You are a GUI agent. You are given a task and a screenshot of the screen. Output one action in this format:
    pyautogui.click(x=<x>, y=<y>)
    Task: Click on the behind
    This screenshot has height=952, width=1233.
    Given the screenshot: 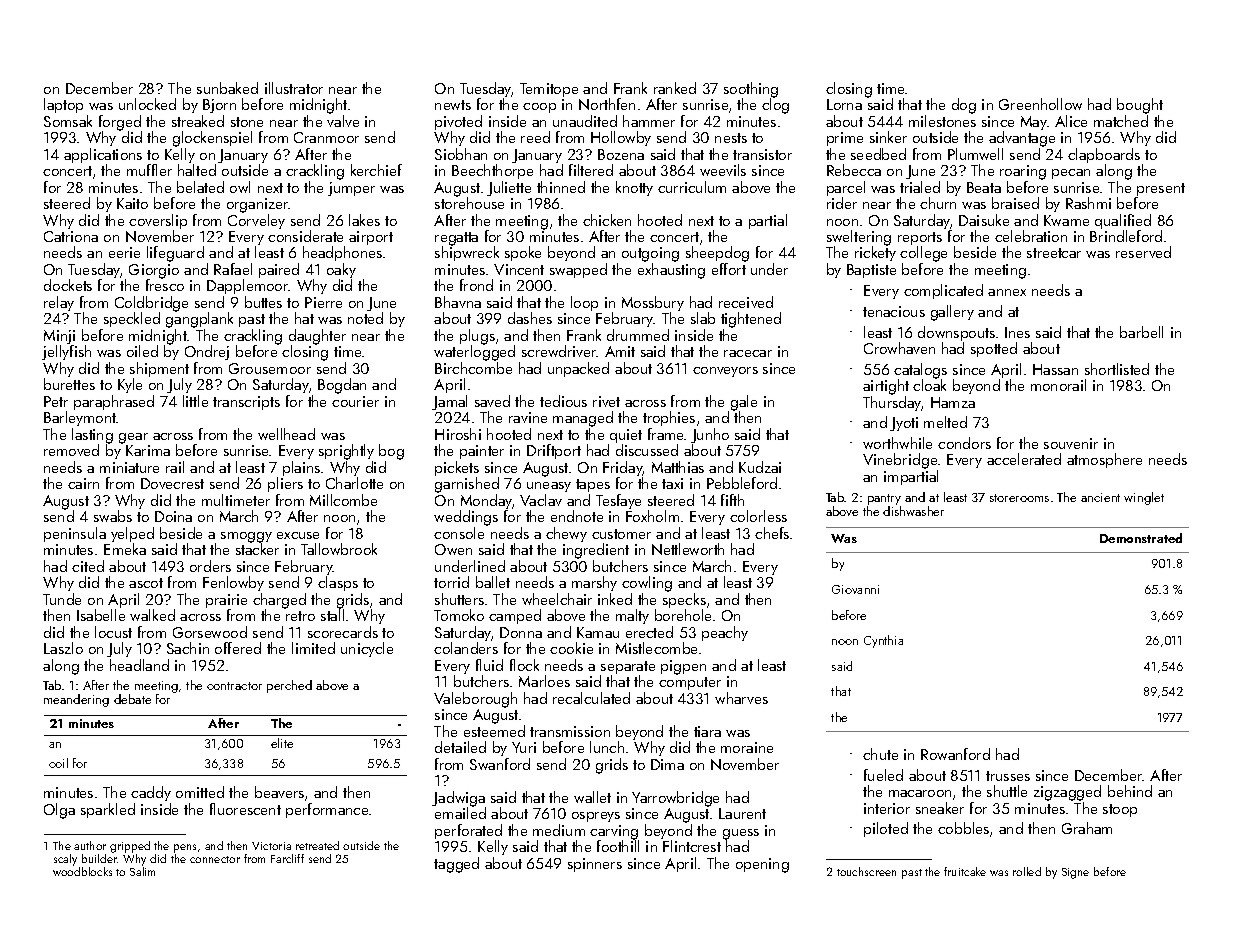 What is the action you would take?
    pyautogui.click(x=1130, y=791)
